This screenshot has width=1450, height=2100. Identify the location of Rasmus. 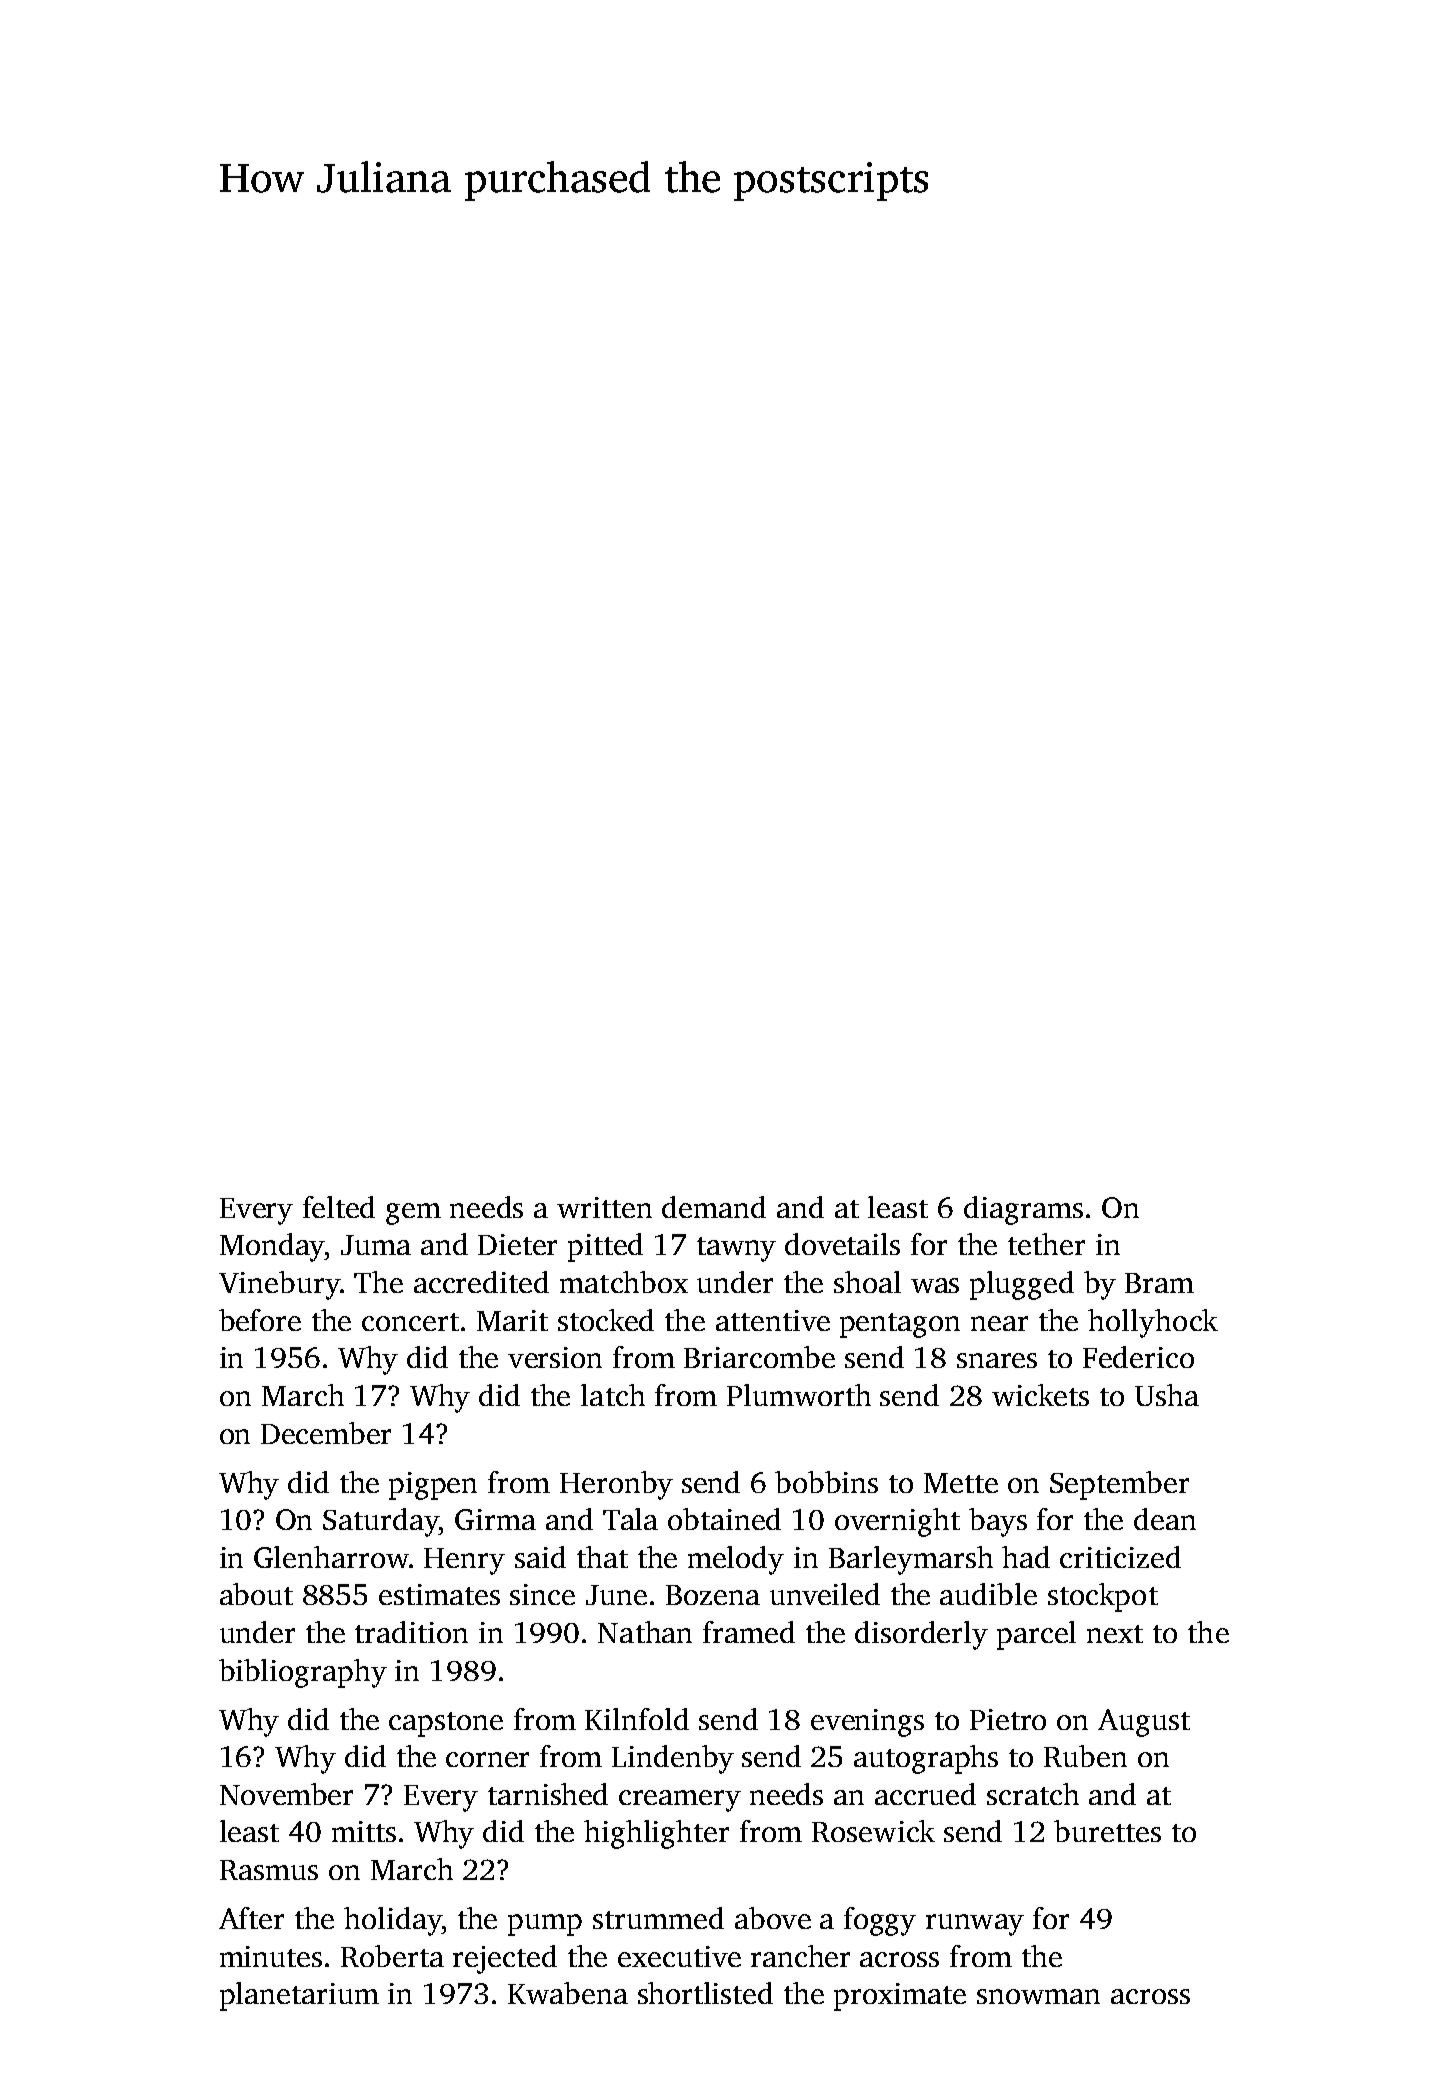
(269, 1870).
